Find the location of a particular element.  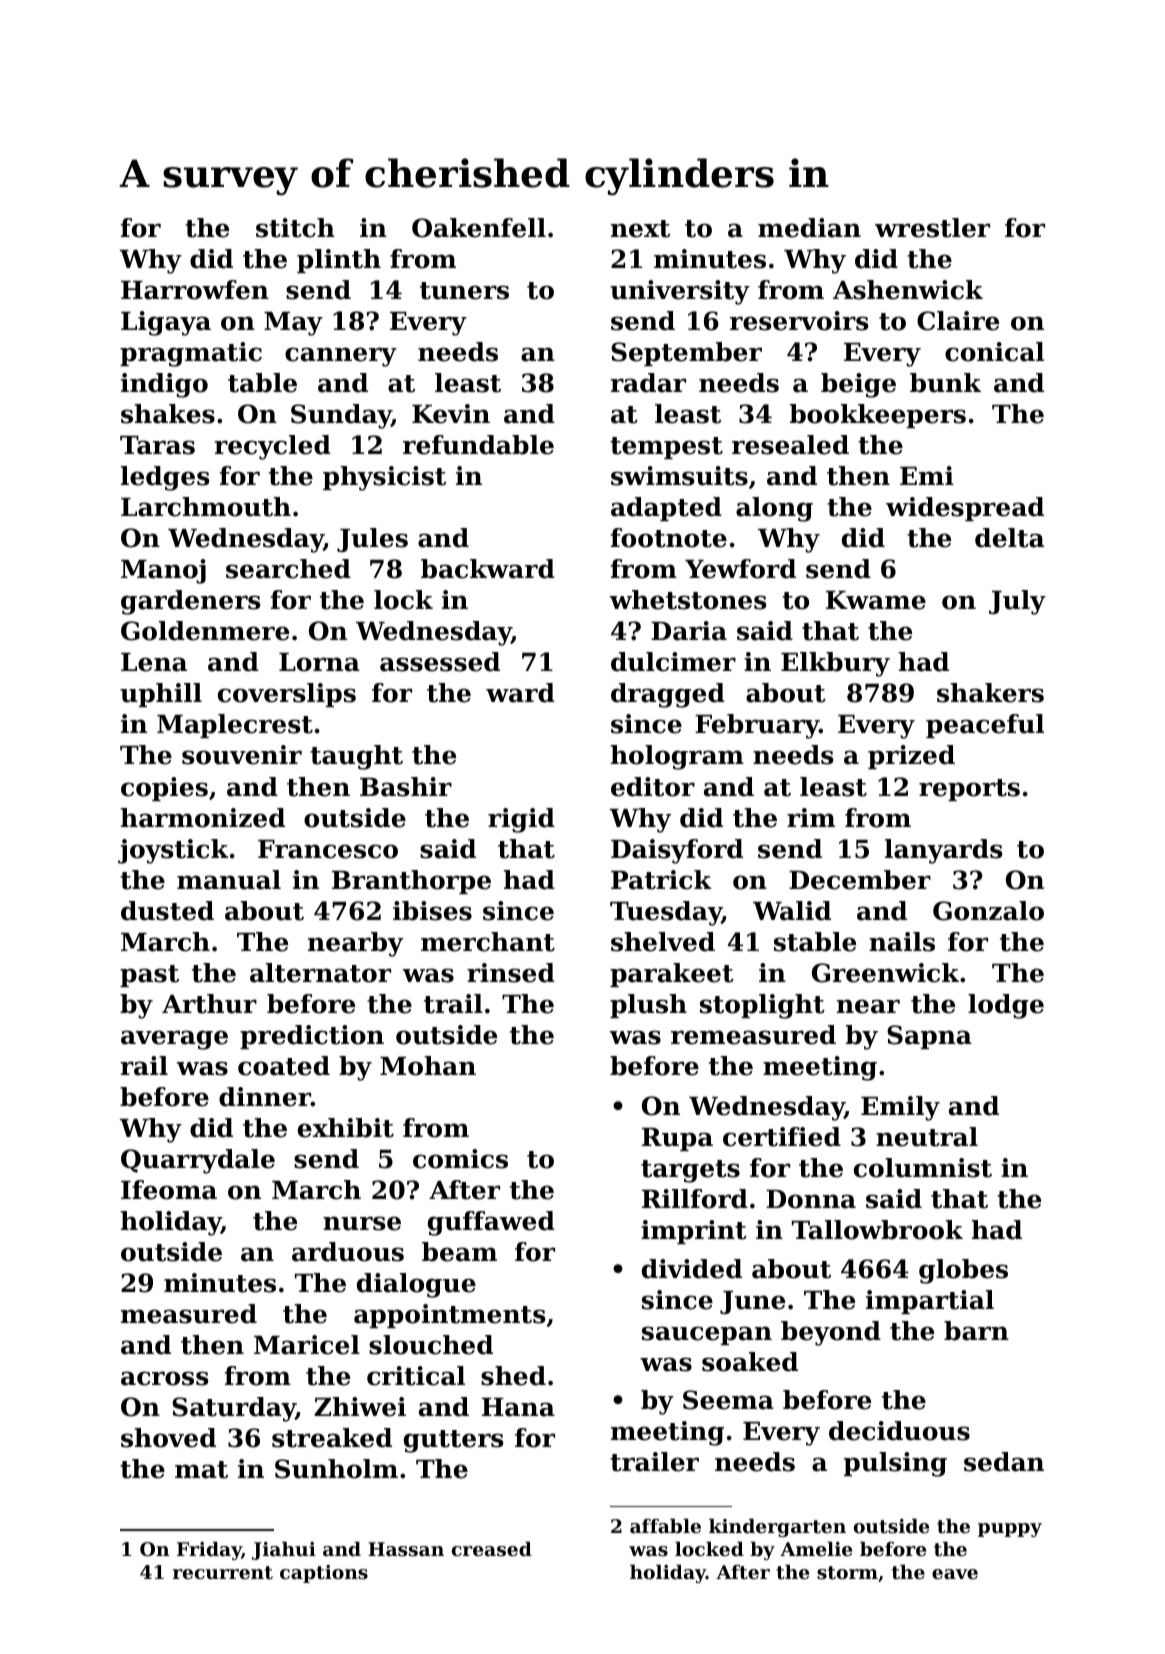

Mohan is located at coordinates (428, 1066).
